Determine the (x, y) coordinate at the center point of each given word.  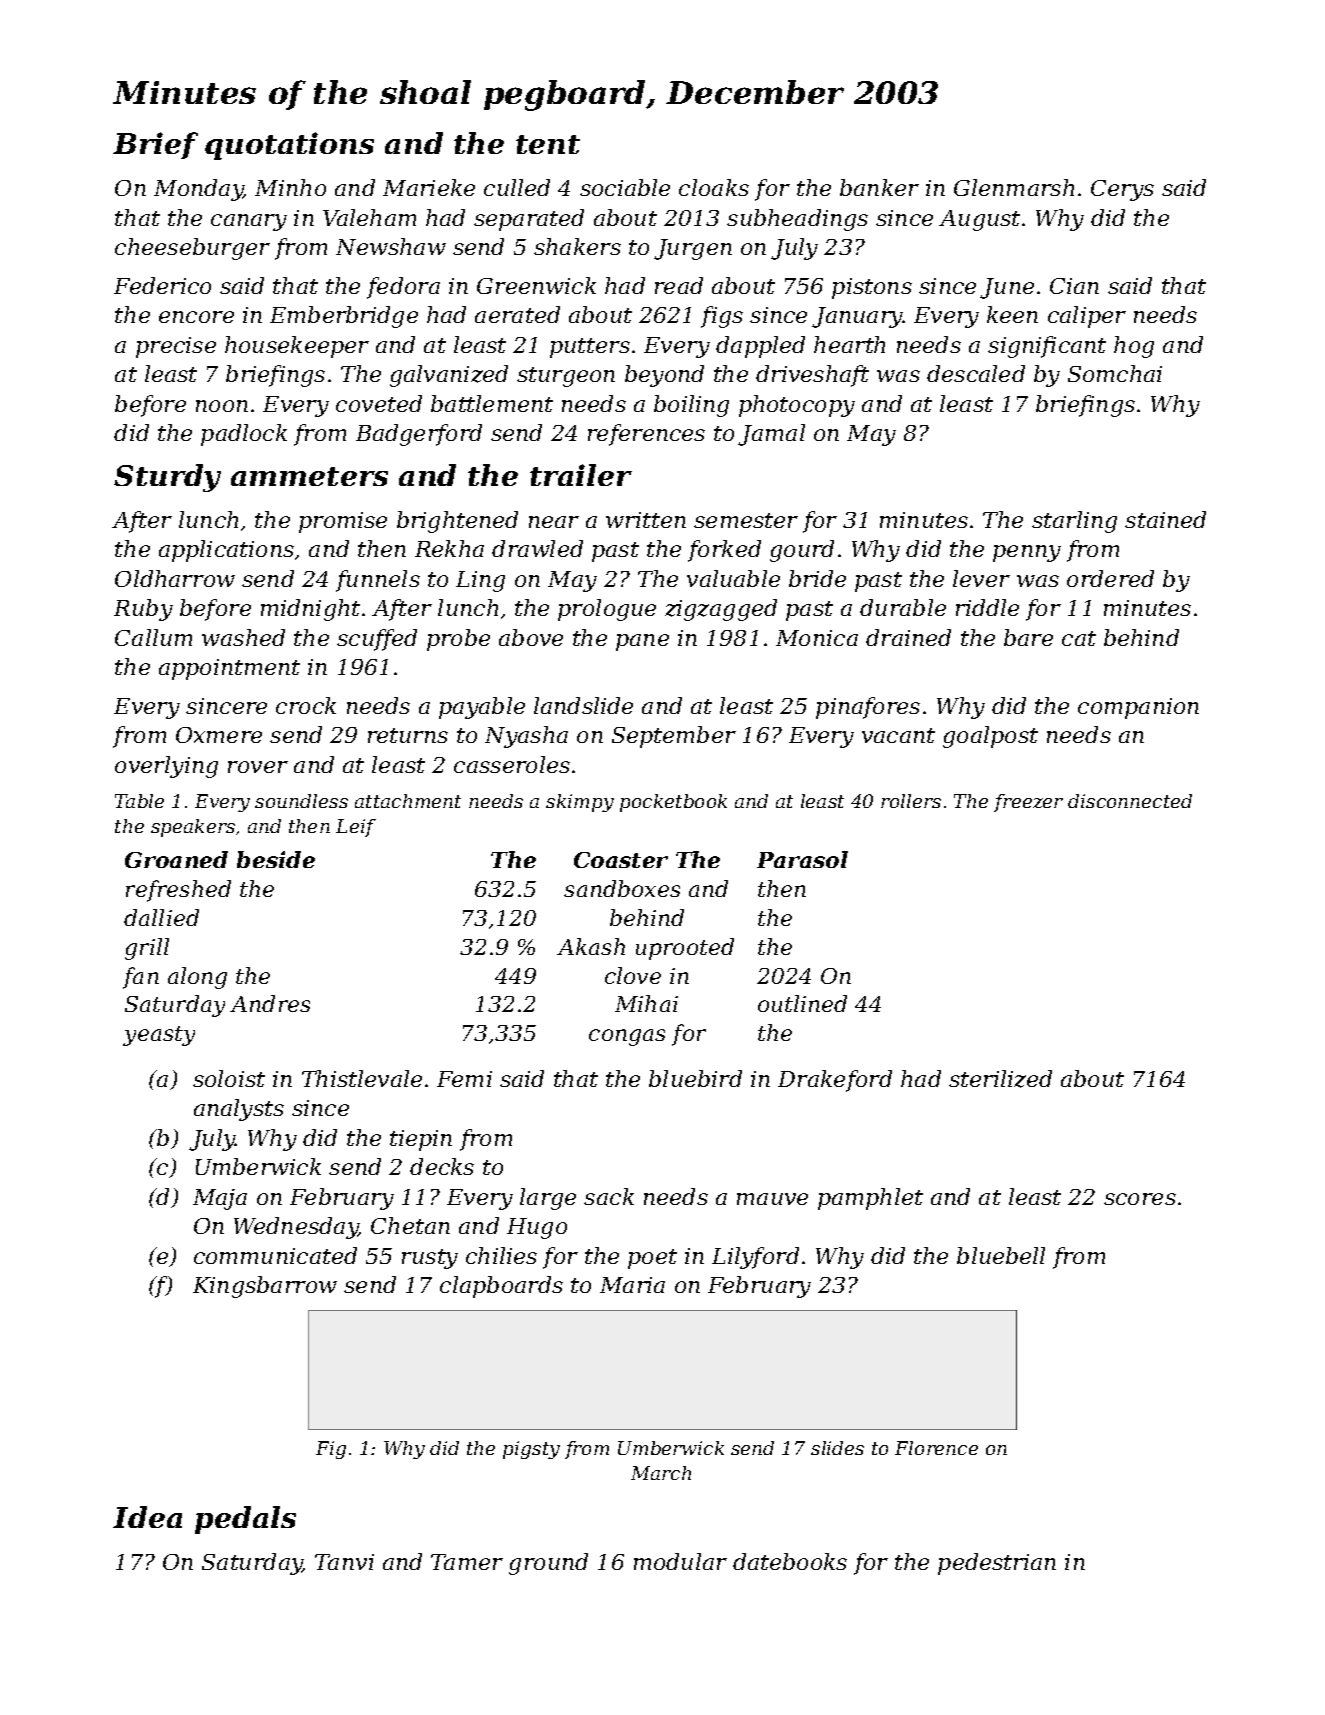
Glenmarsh (1014, 187)
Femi (464, 1079)
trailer (581, 475)
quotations (289, 146)
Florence (936, 1448)
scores (1140, 1199)
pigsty (531, 1450)
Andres (270, 1003)
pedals (245, 1520)
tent (548, 144)
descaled (976, 373)
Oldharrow (175, 578)
